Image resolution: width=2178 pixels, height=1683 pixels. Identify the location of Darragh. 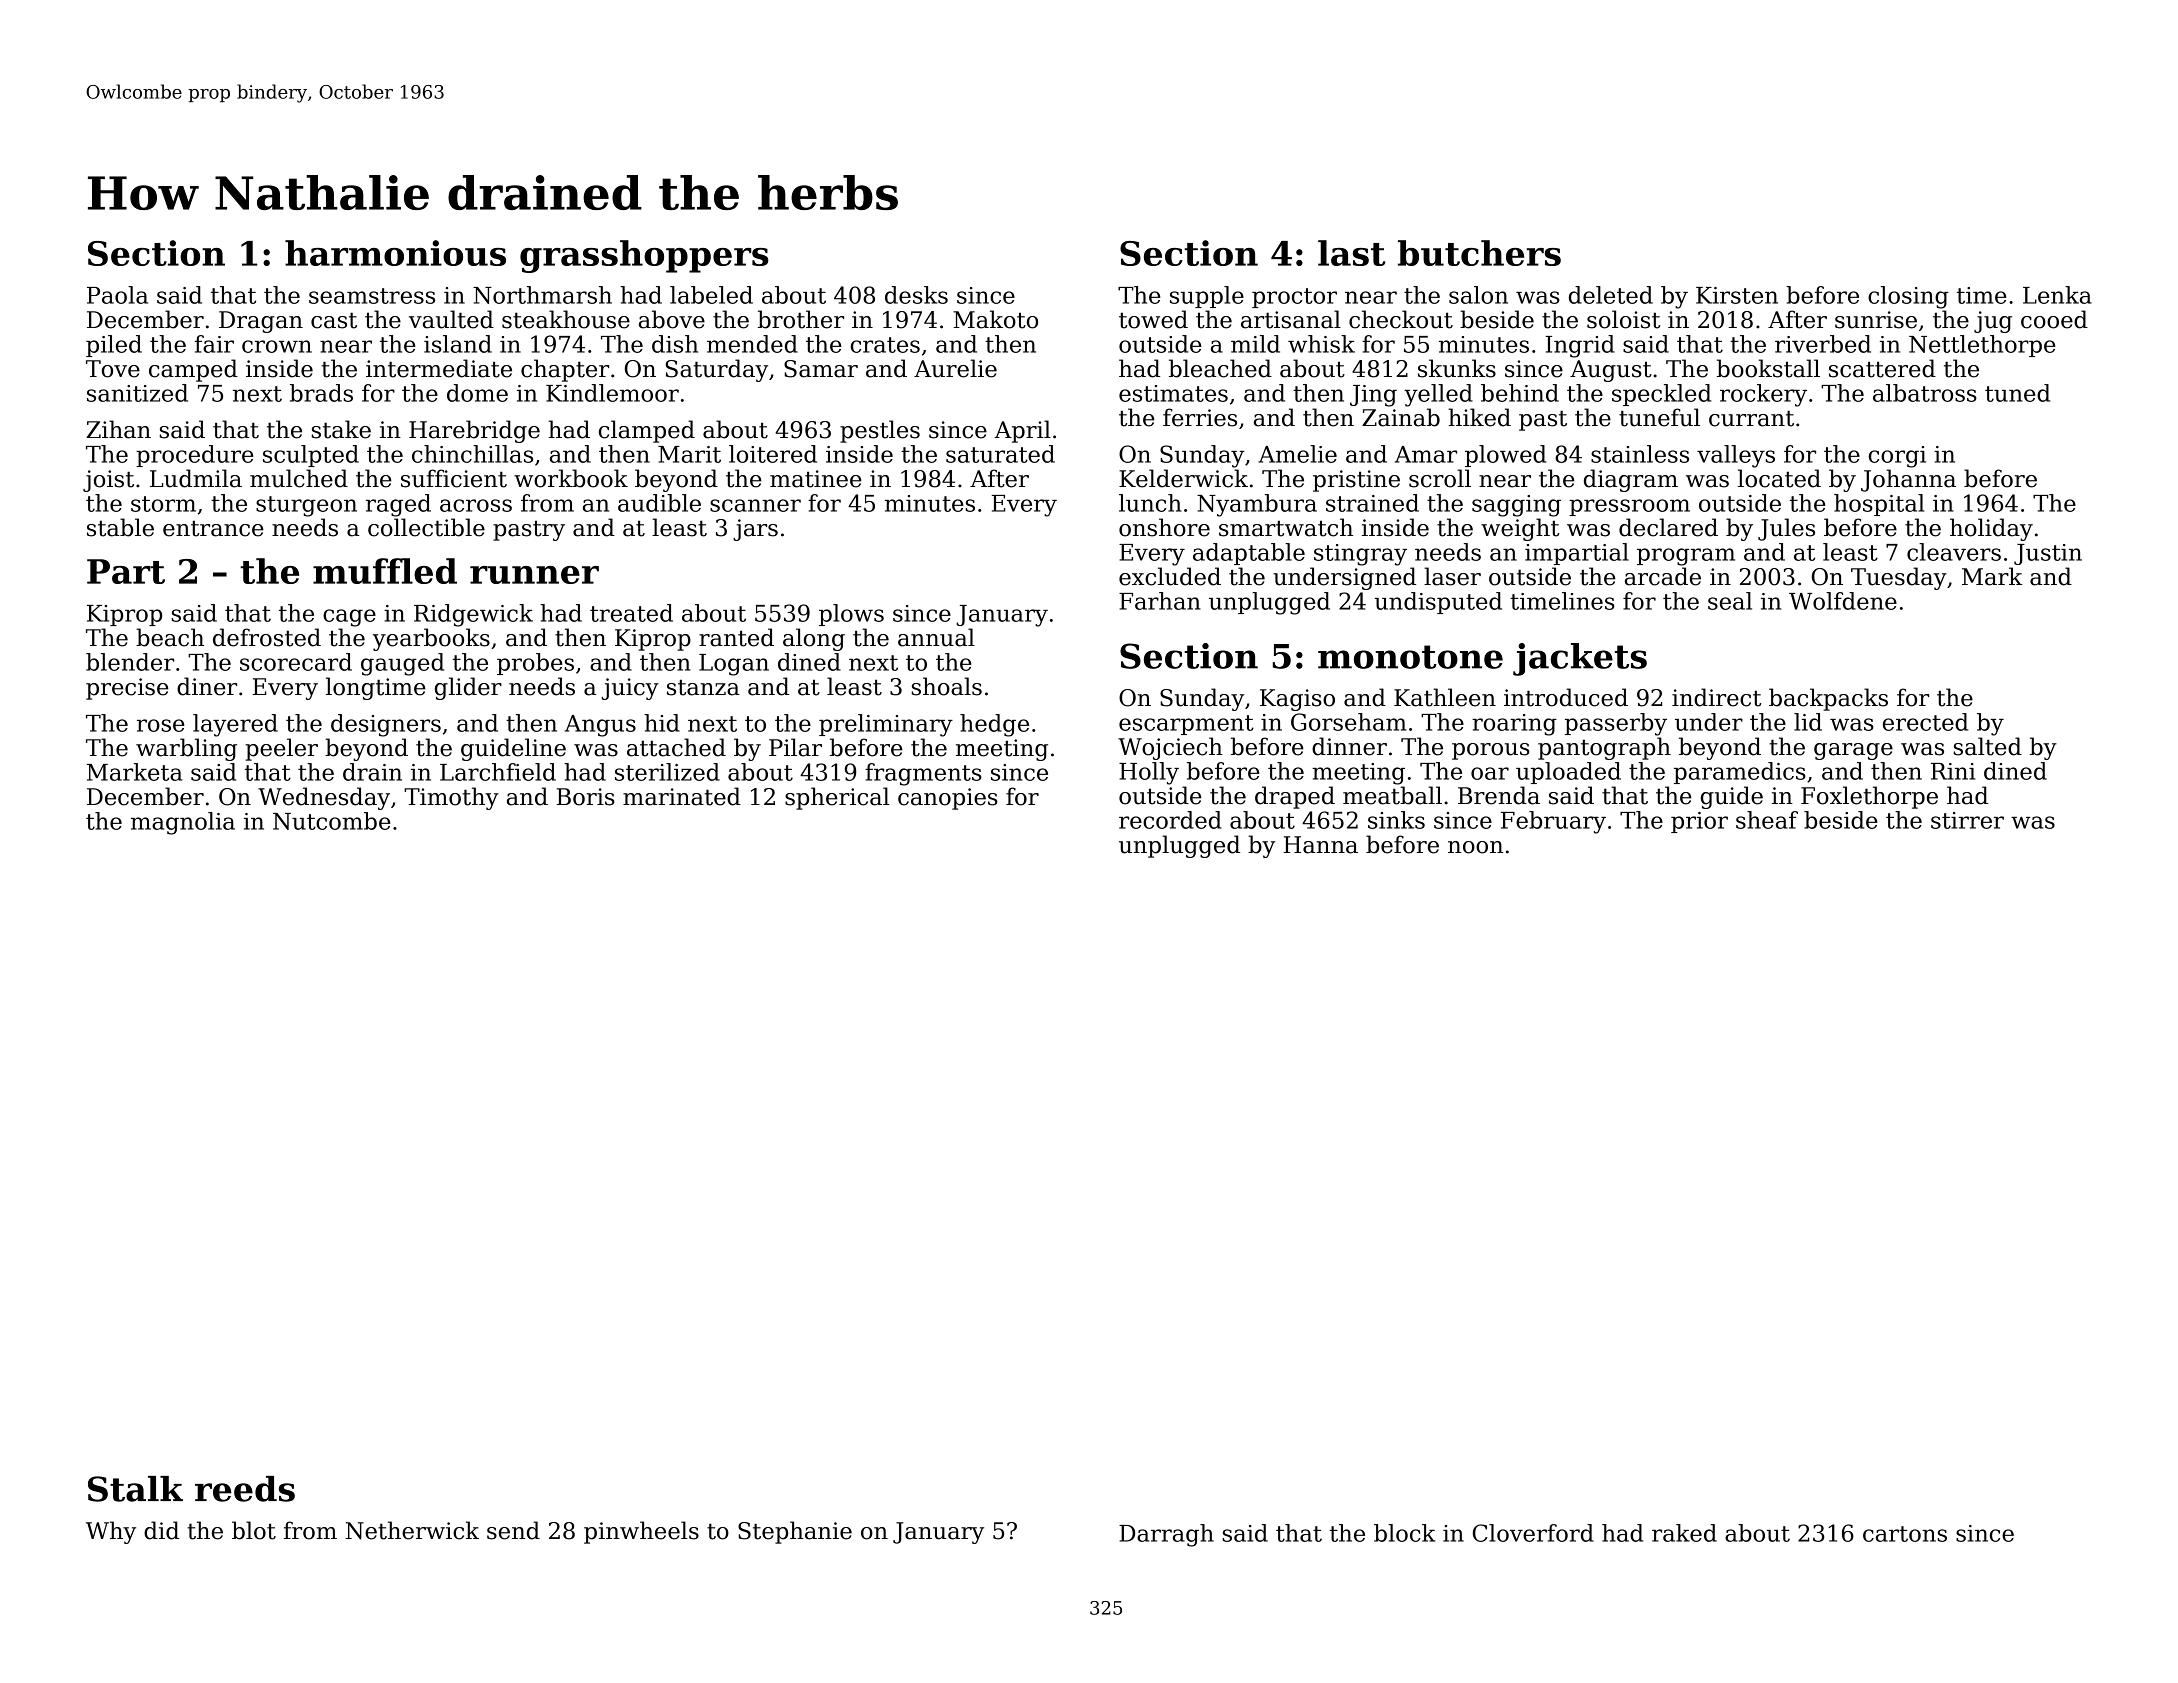
(1166, 1535).
